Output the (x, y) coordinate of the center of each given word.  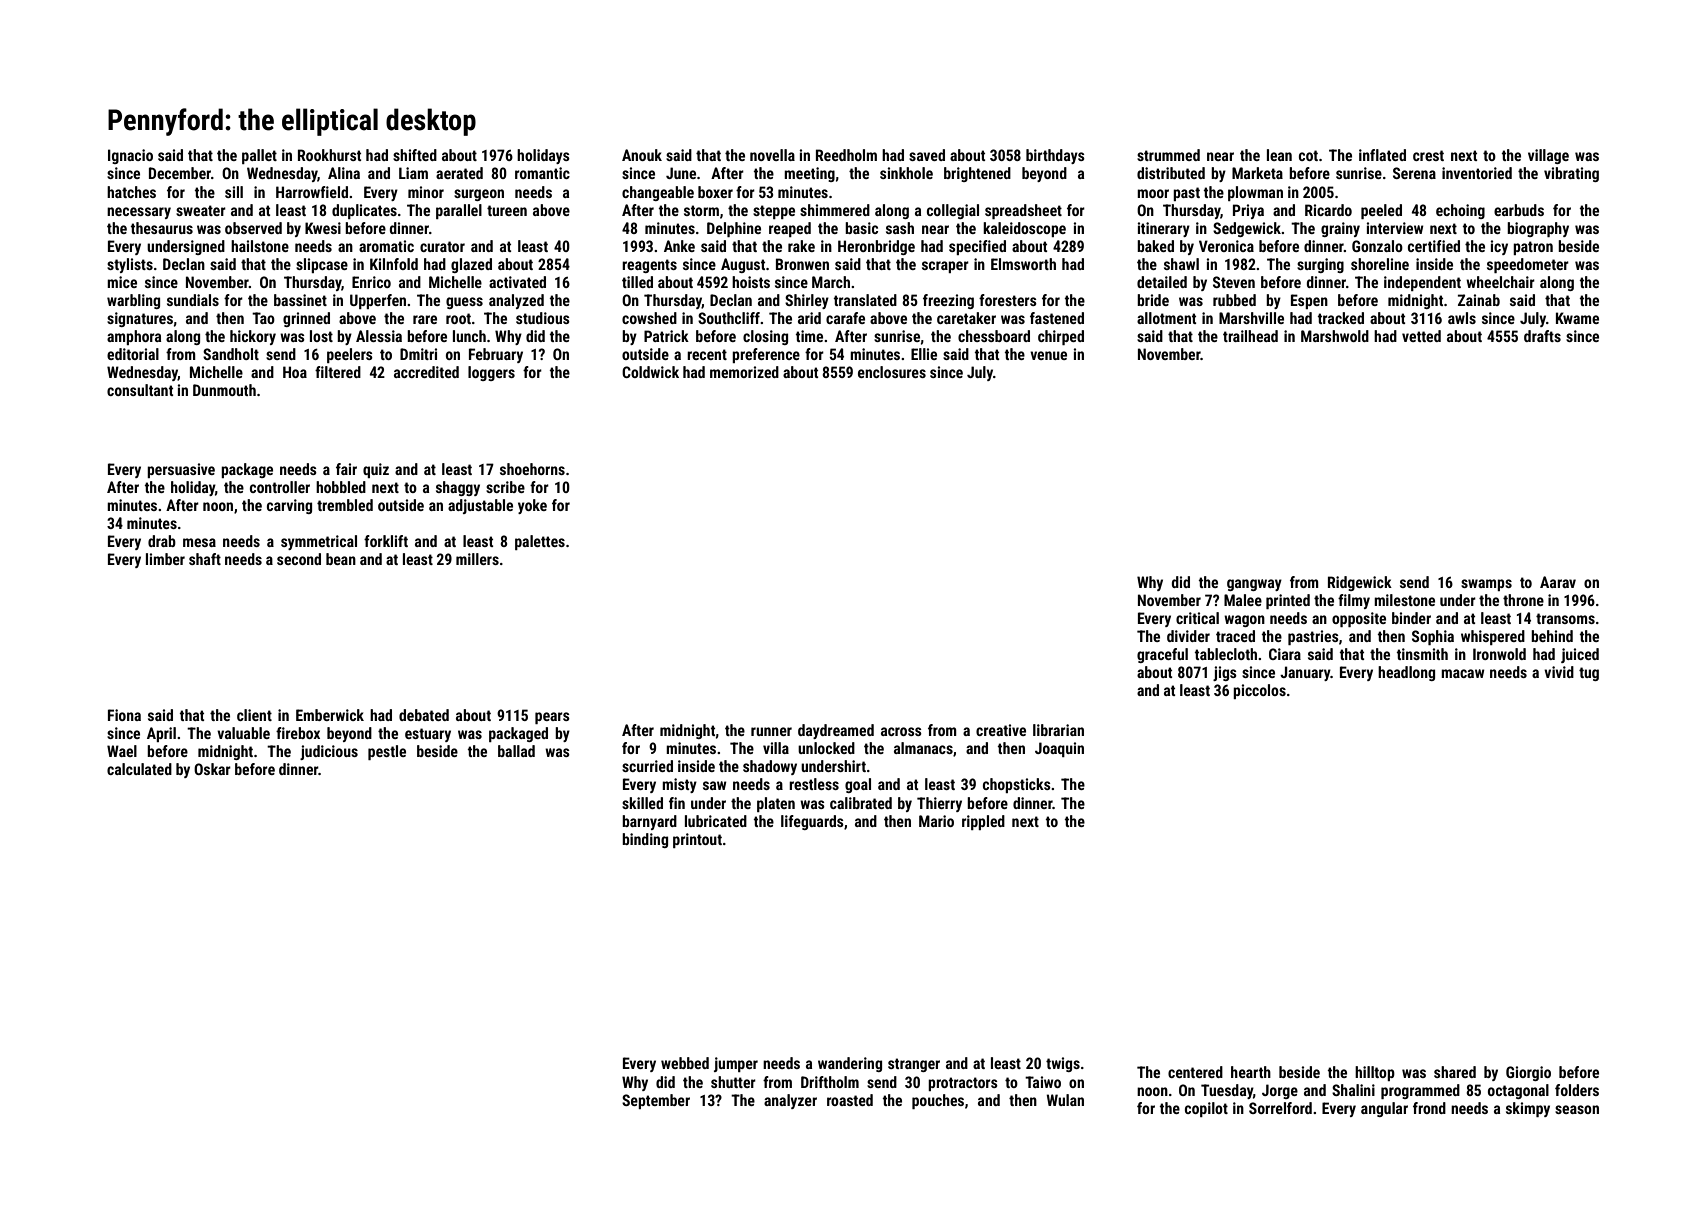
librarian (1058, 730)
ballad (516, 751)
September (656, 1101)
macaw (1463, 673)
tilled (637, 282)
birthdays (1055, 156)
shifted (415, 155)
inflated (1382, 155)
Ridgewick (1360, 583)
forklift (386, 541)
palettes (540, 542)
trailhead (1250, 336)
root (458, 318)
